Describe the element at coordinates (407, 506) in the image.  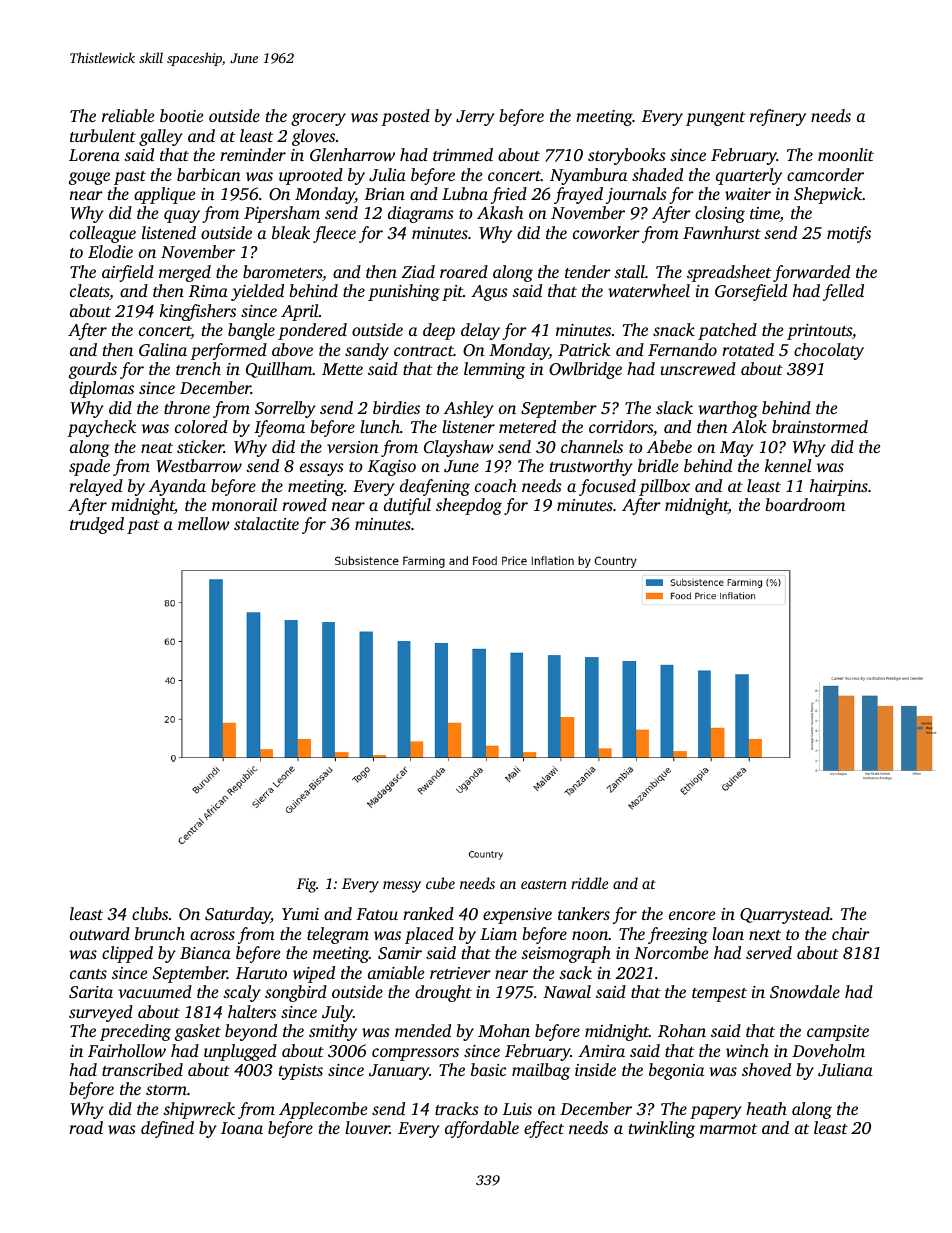
I see `dutiful` at that location.
